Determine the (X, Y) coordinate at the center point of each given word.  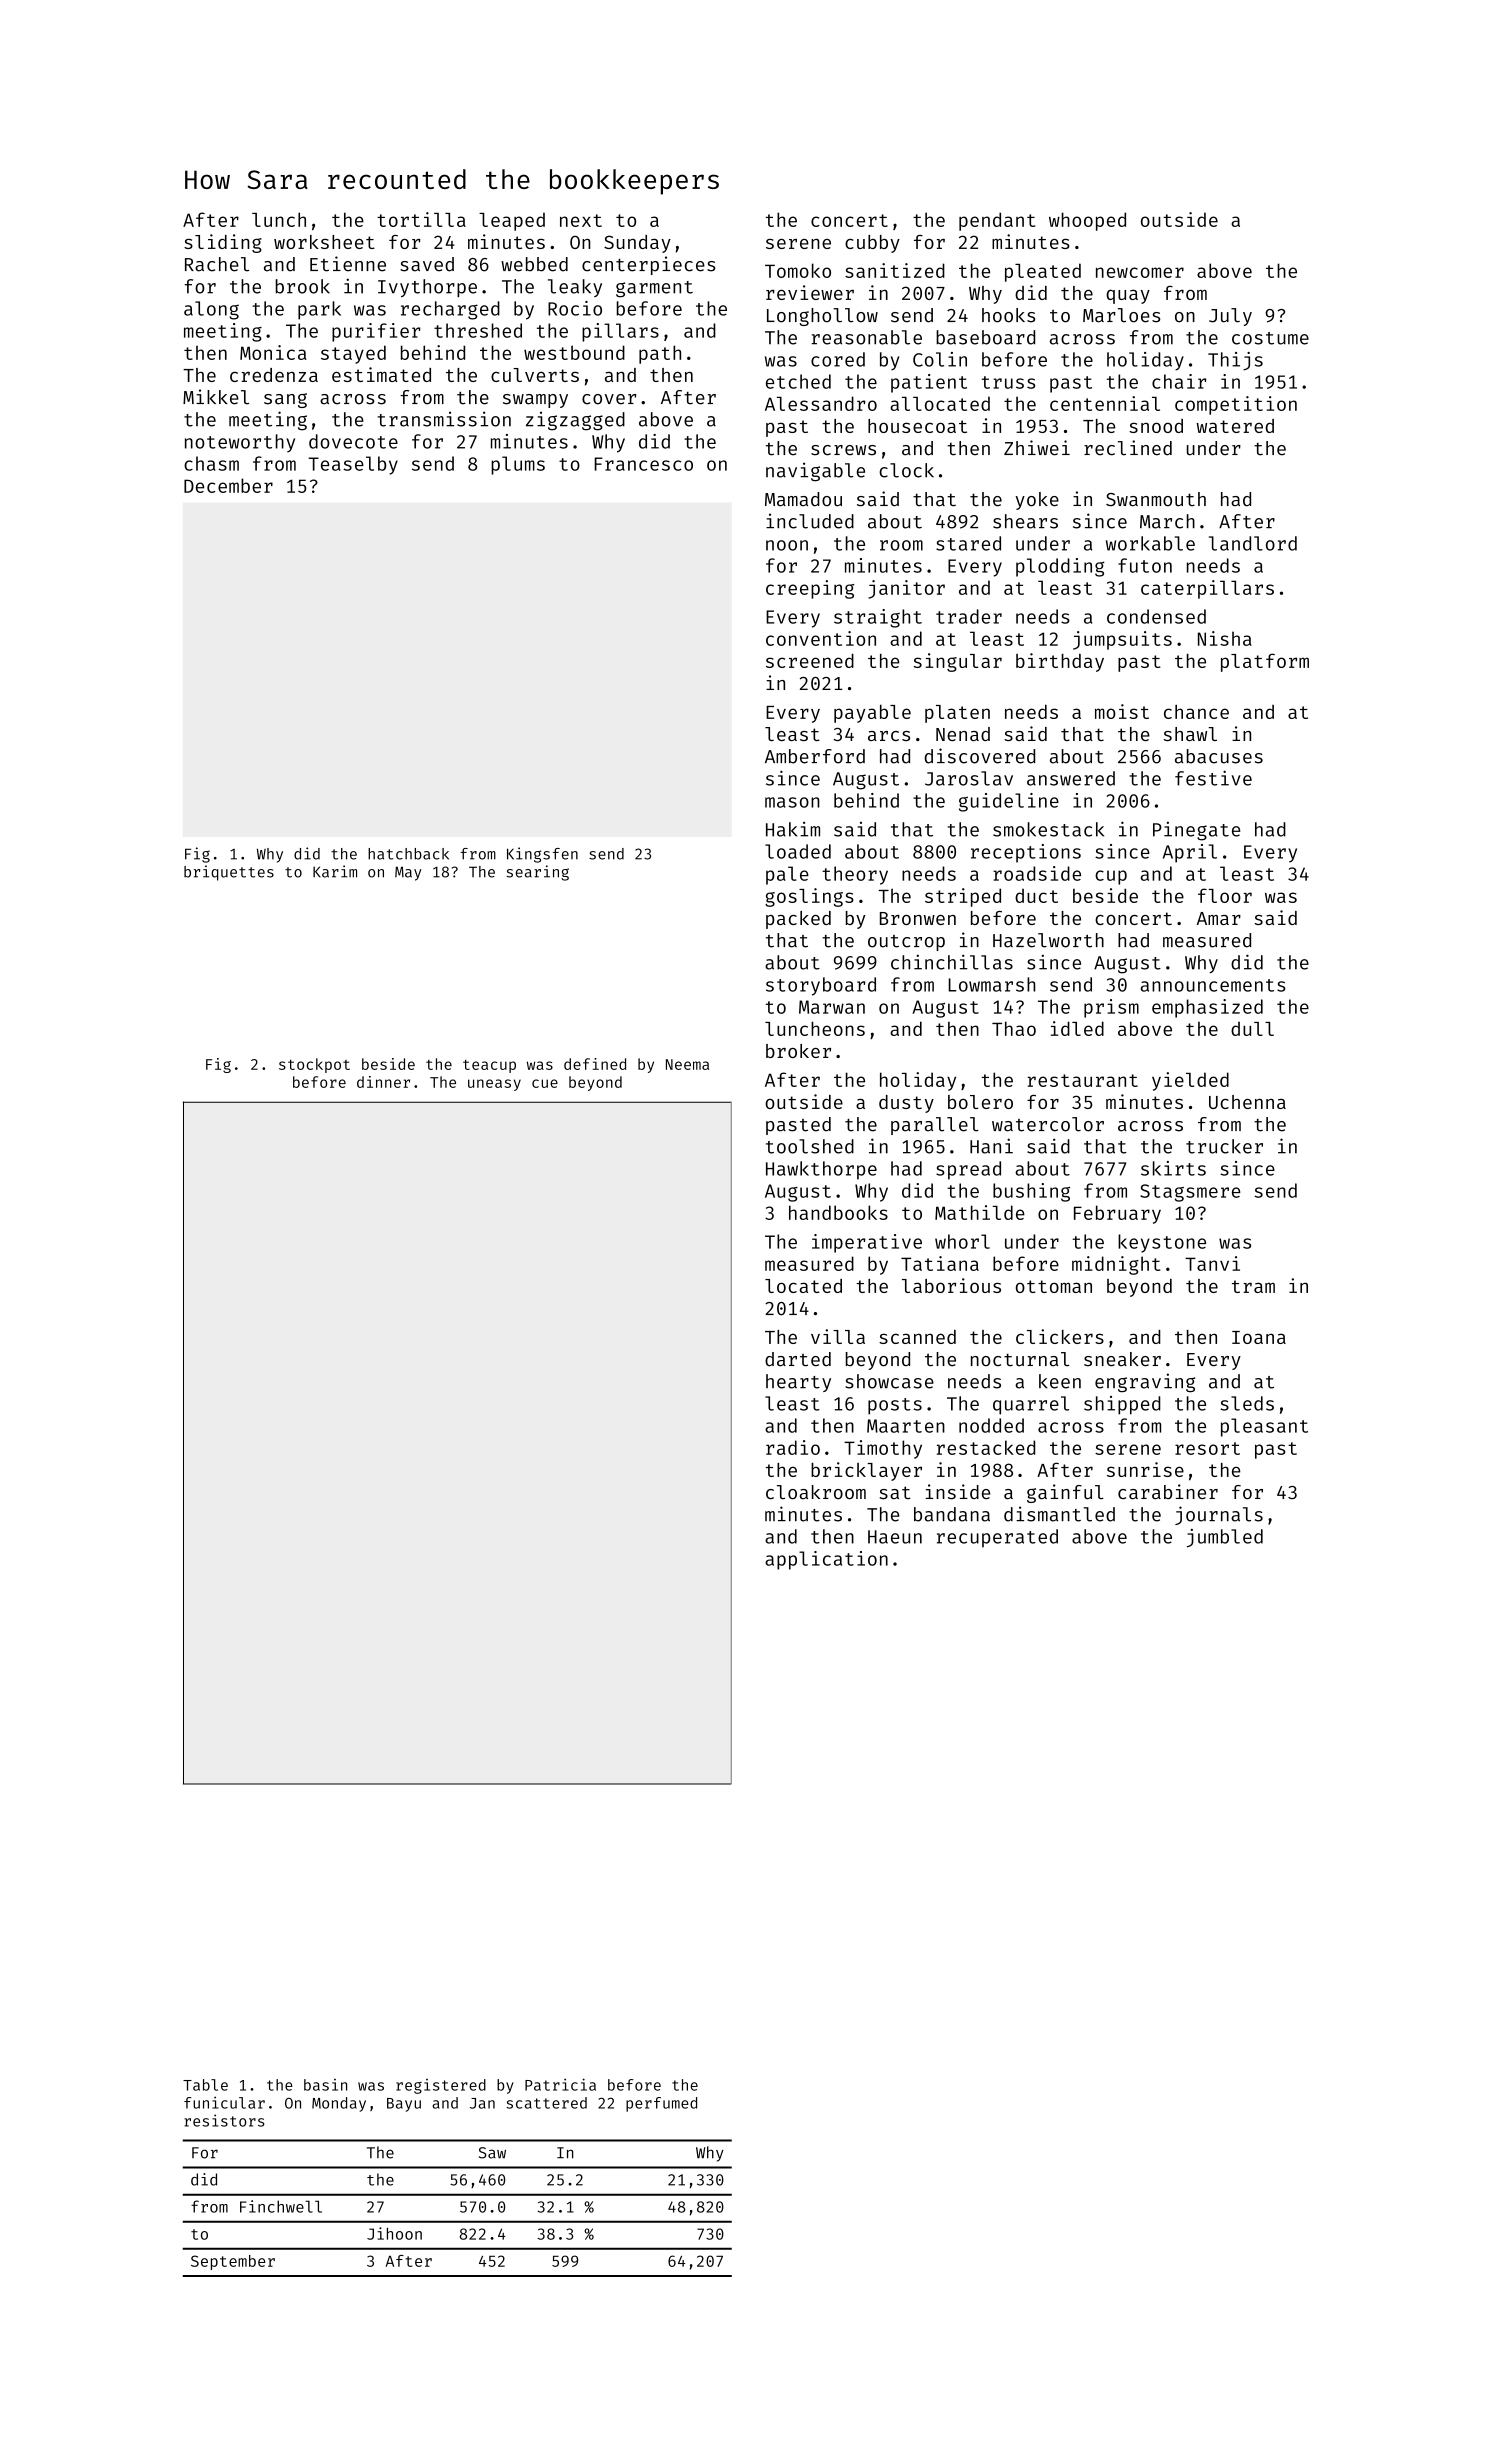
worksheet (324, 242)
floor (1225, 895)
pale (787, 875)
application (826, 1560)
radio (793, 1447)
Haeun (895, 1537)
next (581, 220)
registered (441, 2086)
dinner (383, 1082)
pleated (1043, 272)
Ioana (1259, 1337)
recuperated (997, 1538)
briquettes (229, 873)
